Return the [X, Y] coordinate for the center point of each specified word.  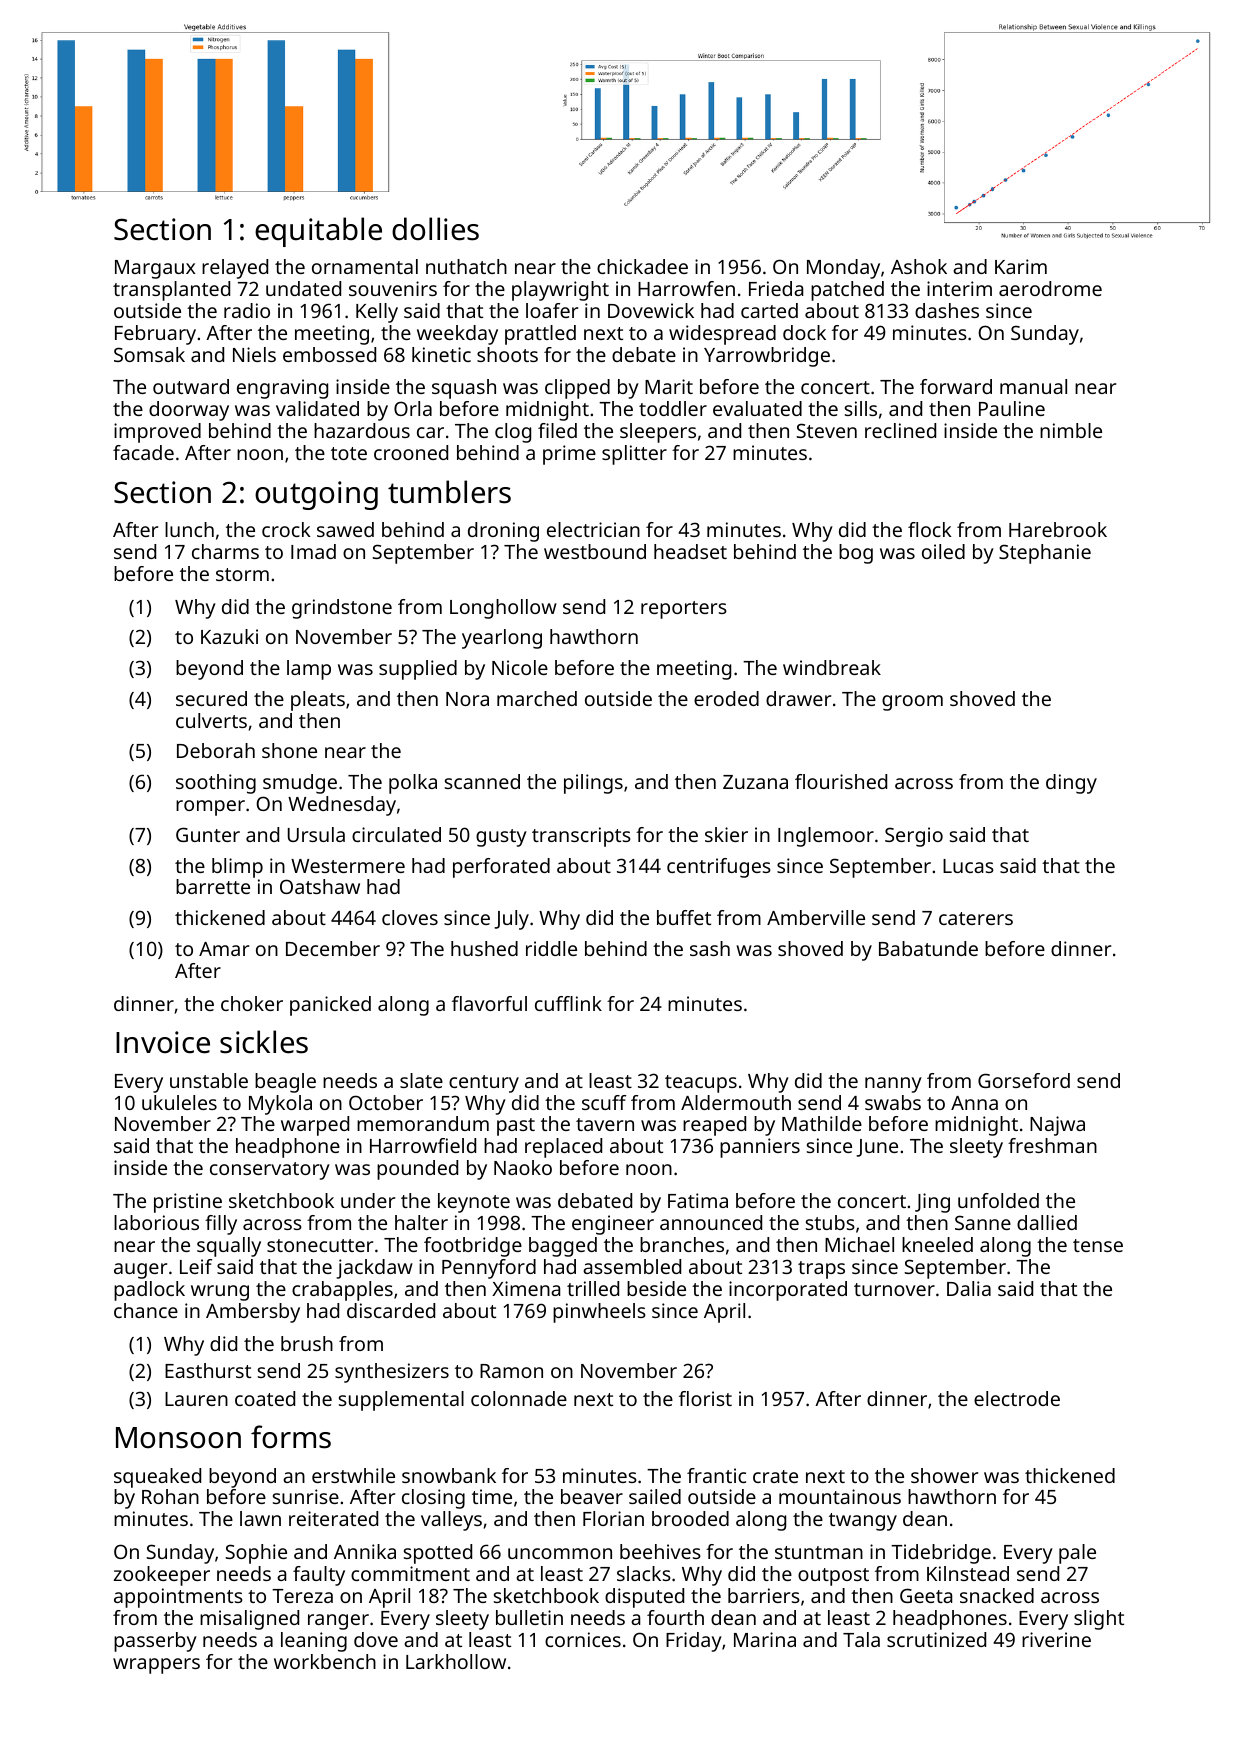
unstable [209, 1080]
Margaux [155, 269]
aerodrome [1050, 288]
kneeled [937, 1244]
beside [656, 1288]
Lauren [196, 1399]
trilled [593, 1288]
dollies [435, 229]
